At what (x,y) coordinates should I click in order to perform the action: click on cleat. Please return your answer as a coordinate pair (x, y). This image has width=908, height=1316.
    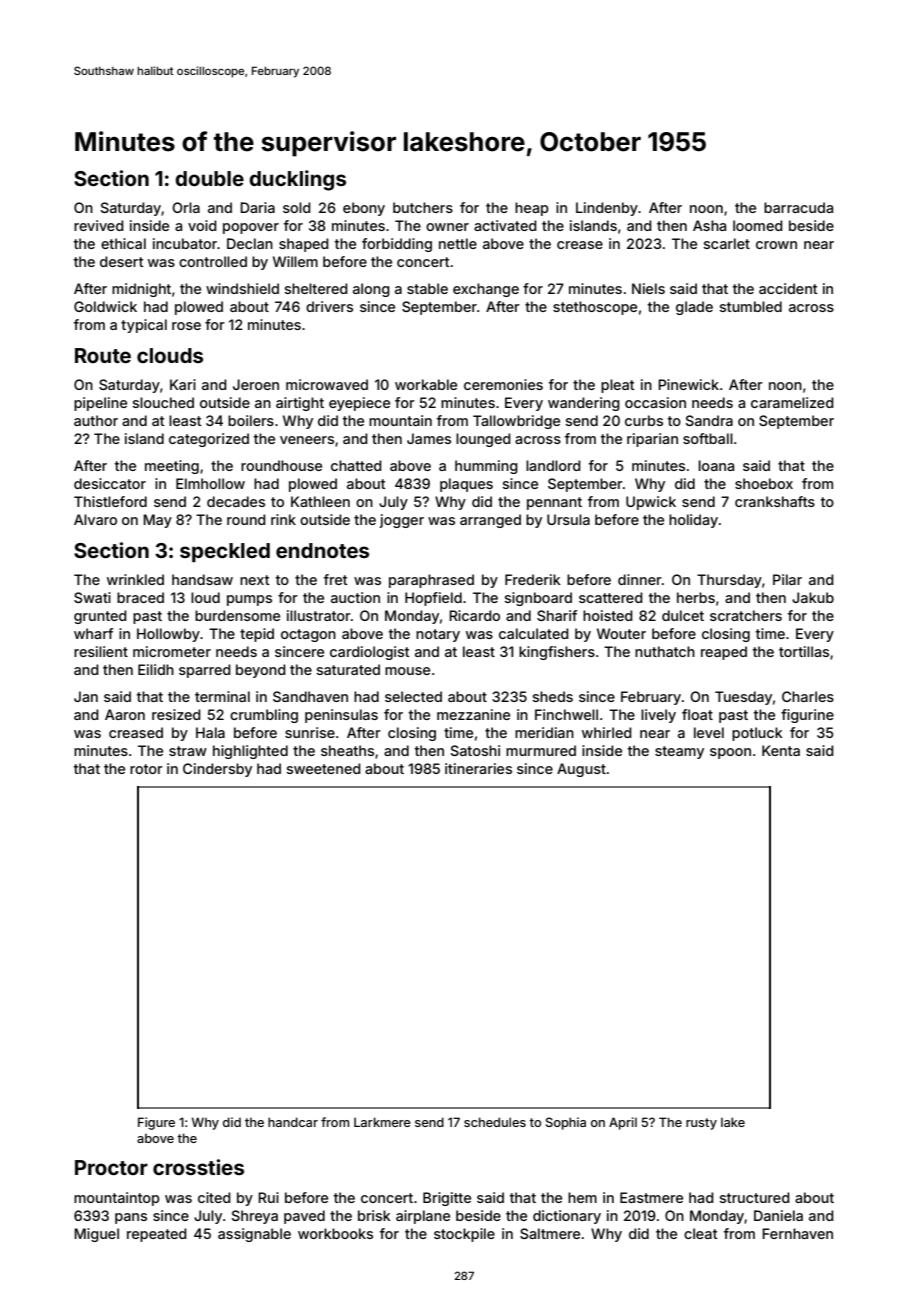
    Looking at the image, I should click on (701, 1233).
